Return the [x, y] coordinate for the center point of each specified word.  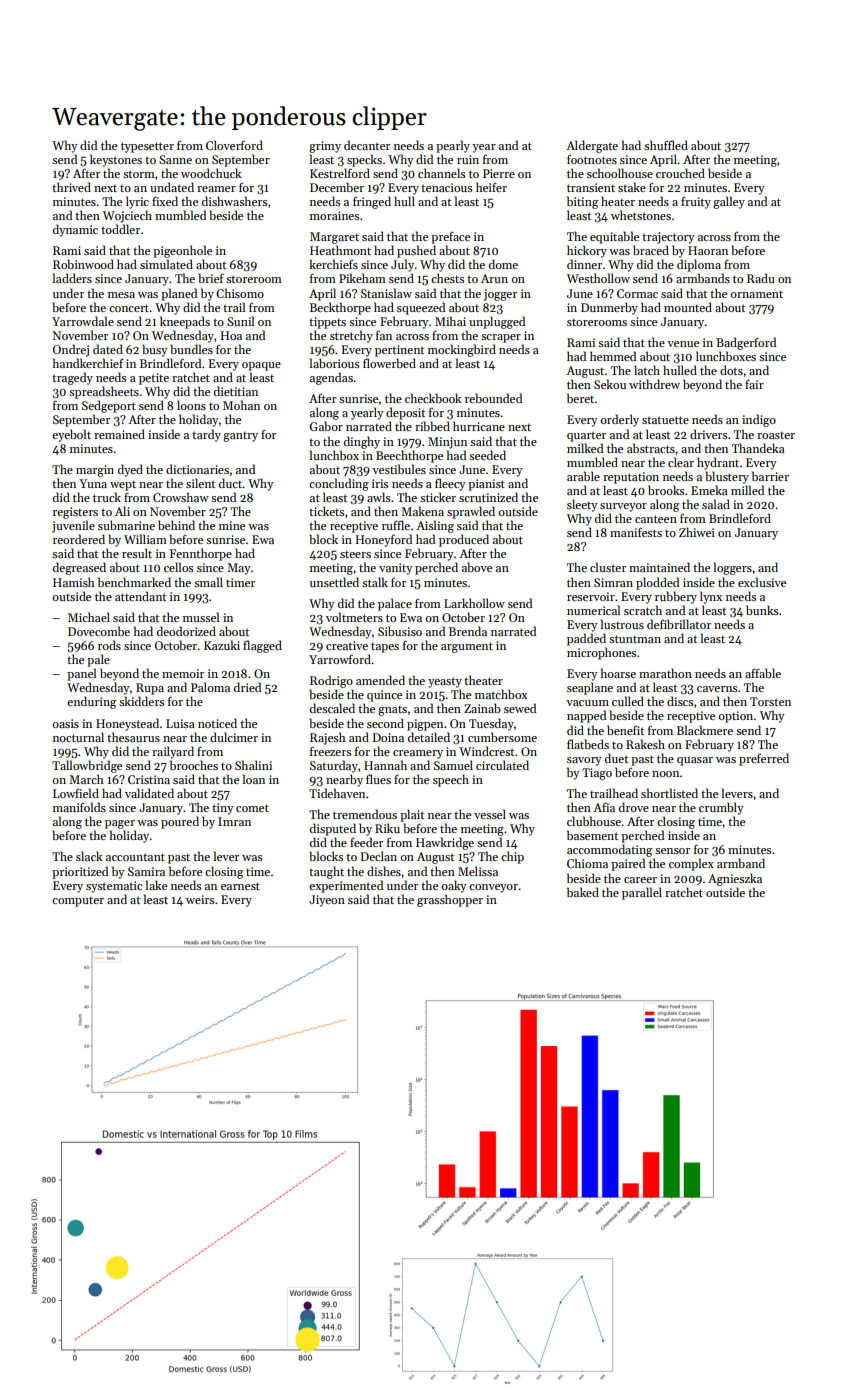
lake [156, 885]
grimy [325, 147]
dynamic [75, 230]
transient [591, 187]
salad [716, 504]
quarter [586, 436]
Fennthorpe [201, 554]
